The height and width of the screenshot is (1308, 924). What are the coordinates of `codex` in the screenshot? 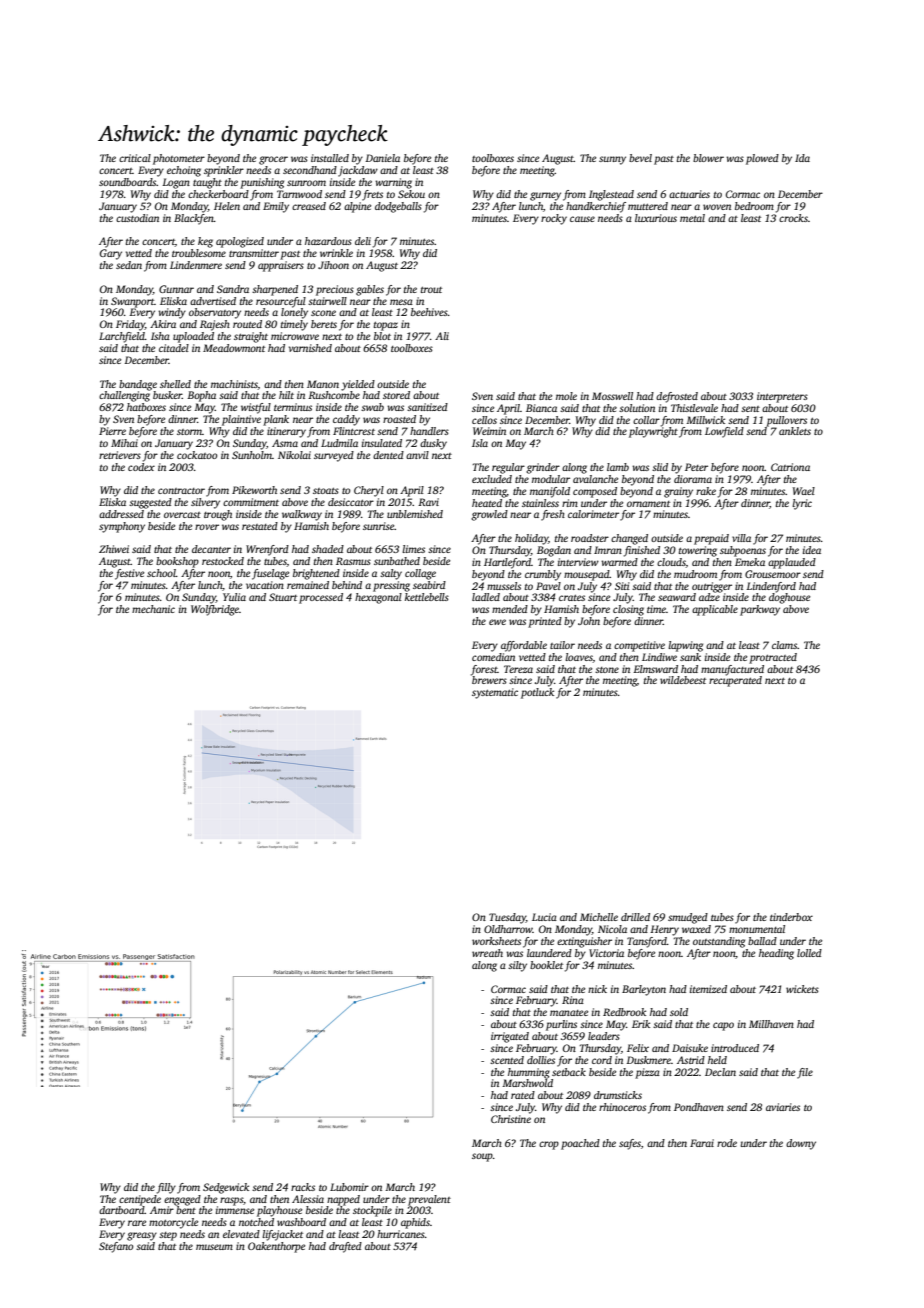 It's located at (141, 467).
